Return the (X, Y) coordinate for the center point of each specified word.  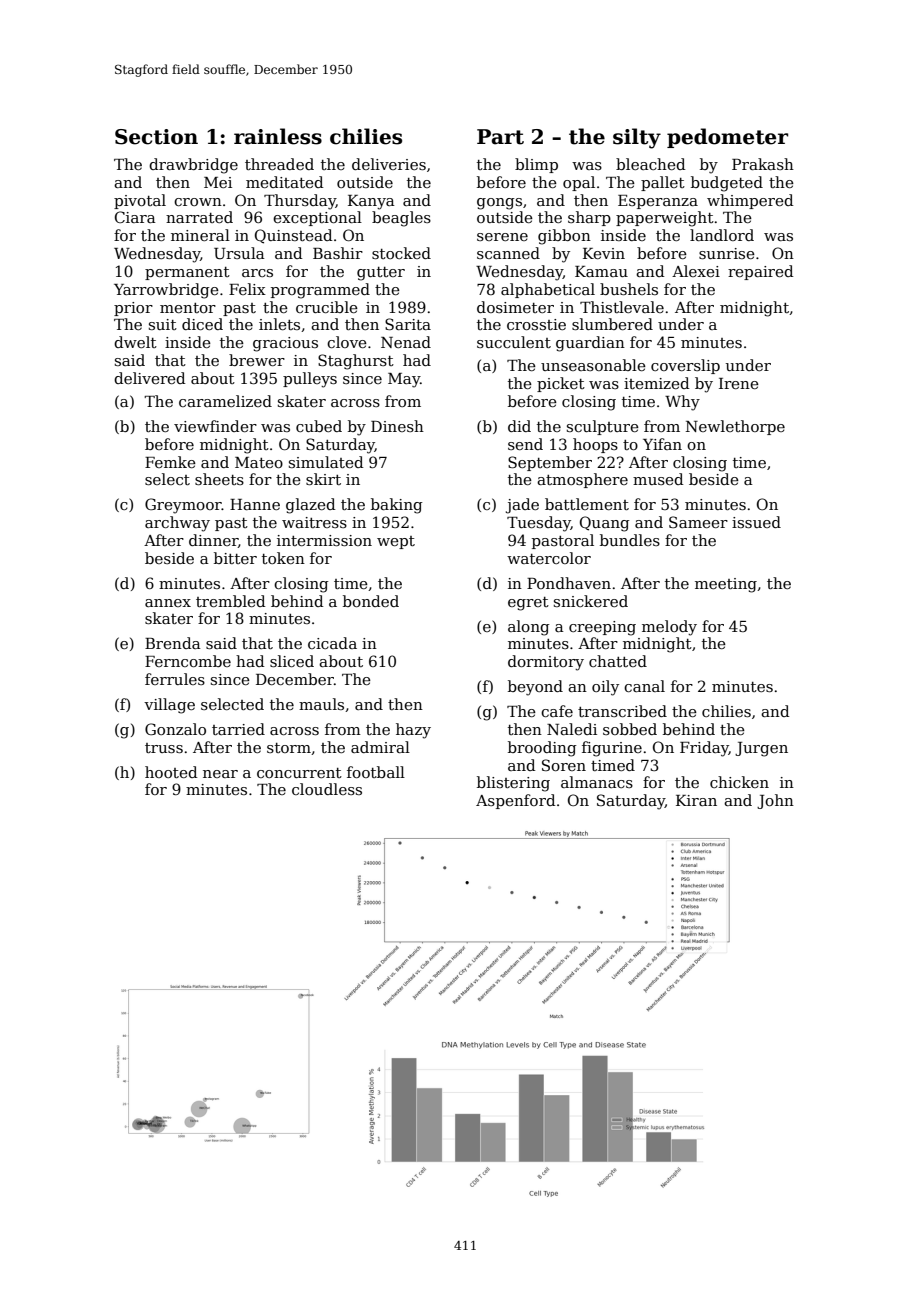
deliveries (389, 164)
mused (658, 479)
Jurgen (761, 749)
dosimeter (515, 307)
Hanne (255, 504)
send (525, 444)
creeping (602, 628)
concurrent (299, 773)
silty (637, 138)
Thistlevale (622, 307)
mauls (321, 704)
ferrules (175, 679)
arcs (257, 273)
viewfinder (215, 426)
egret (528, 604)
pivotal (140, 201)
